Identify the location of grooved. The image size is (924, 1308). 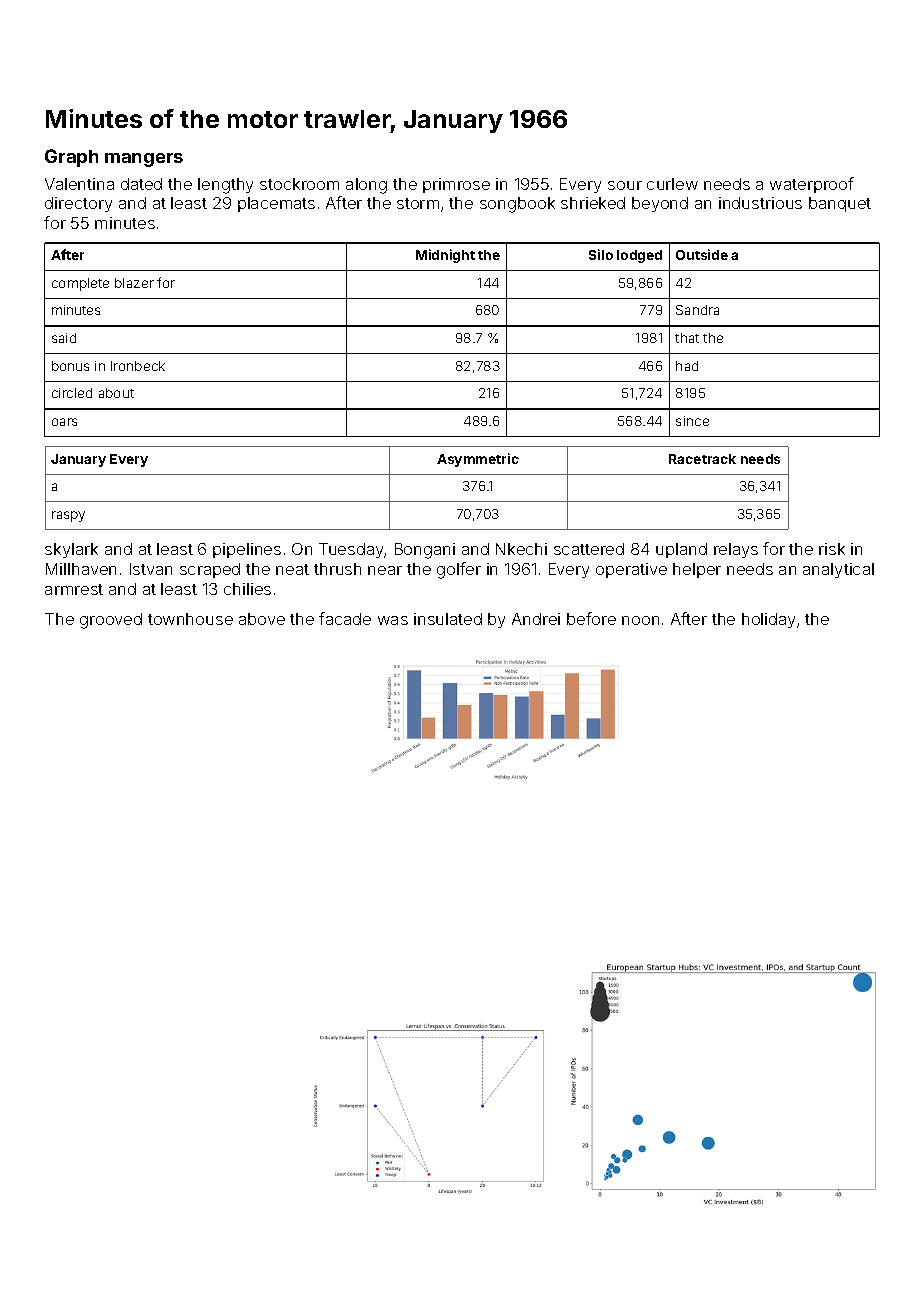
(111, 621).
